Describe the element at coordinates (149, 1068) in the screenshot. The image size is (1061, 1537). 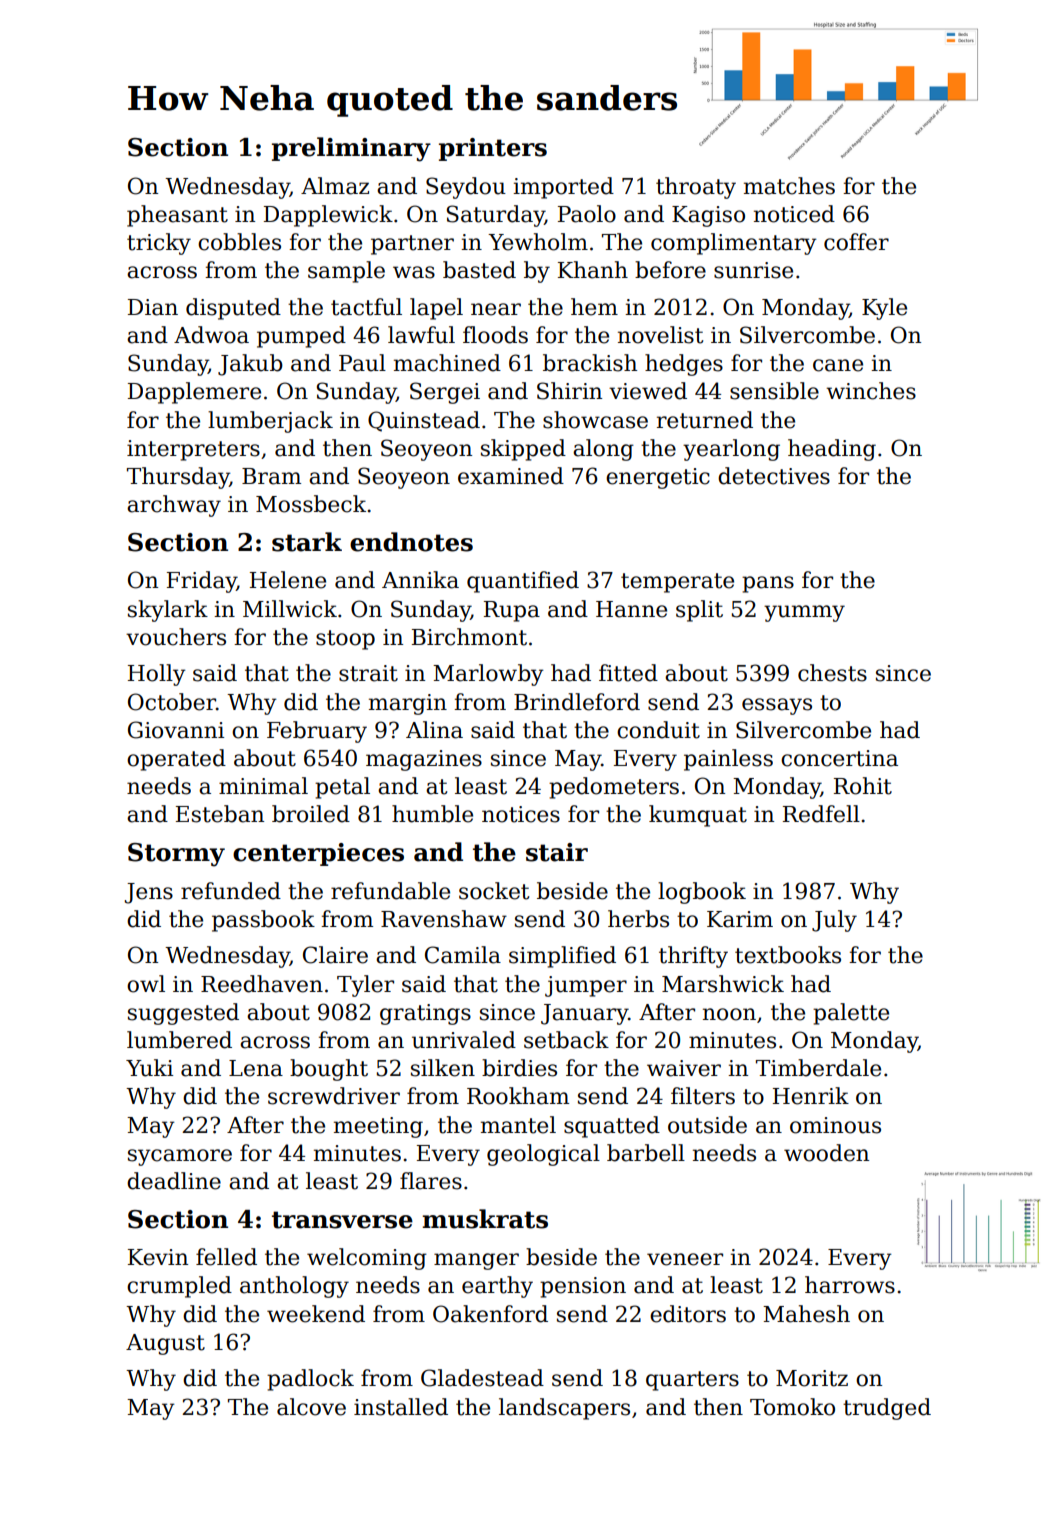
I see `Yuki` at that location.
